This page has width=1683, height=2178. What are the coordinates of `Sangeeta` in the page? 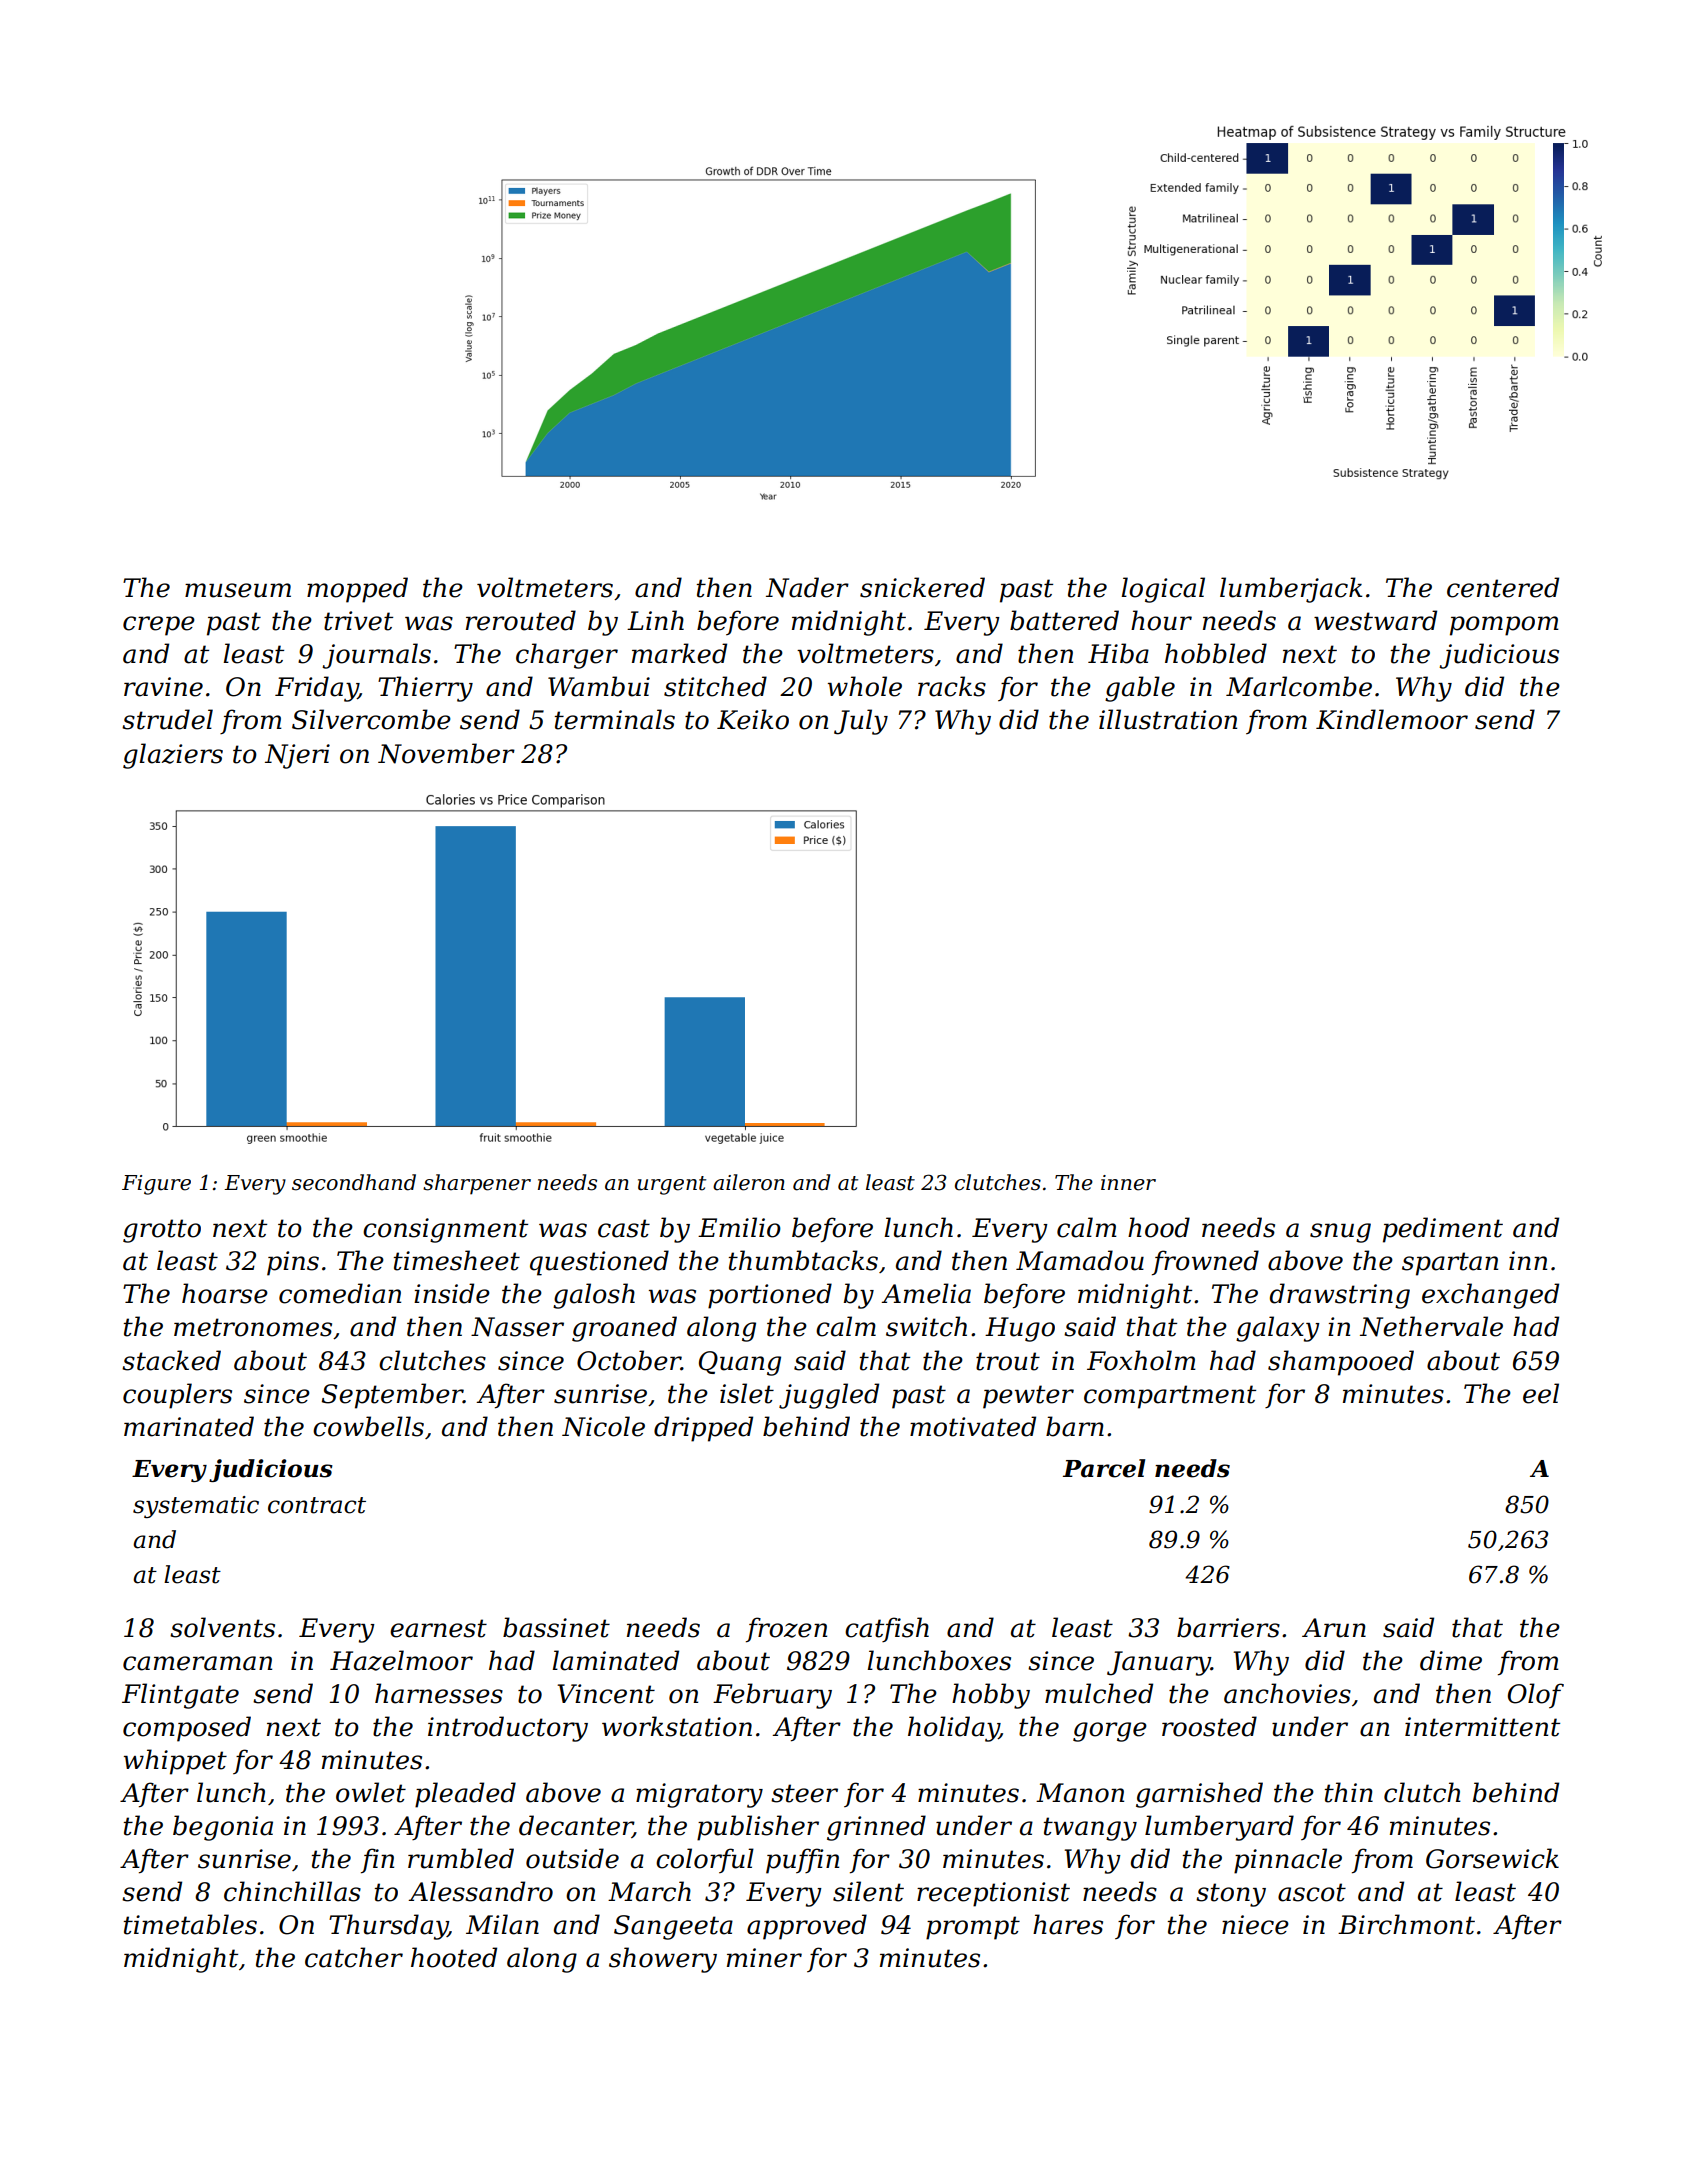 It's located at (673, 1927).
